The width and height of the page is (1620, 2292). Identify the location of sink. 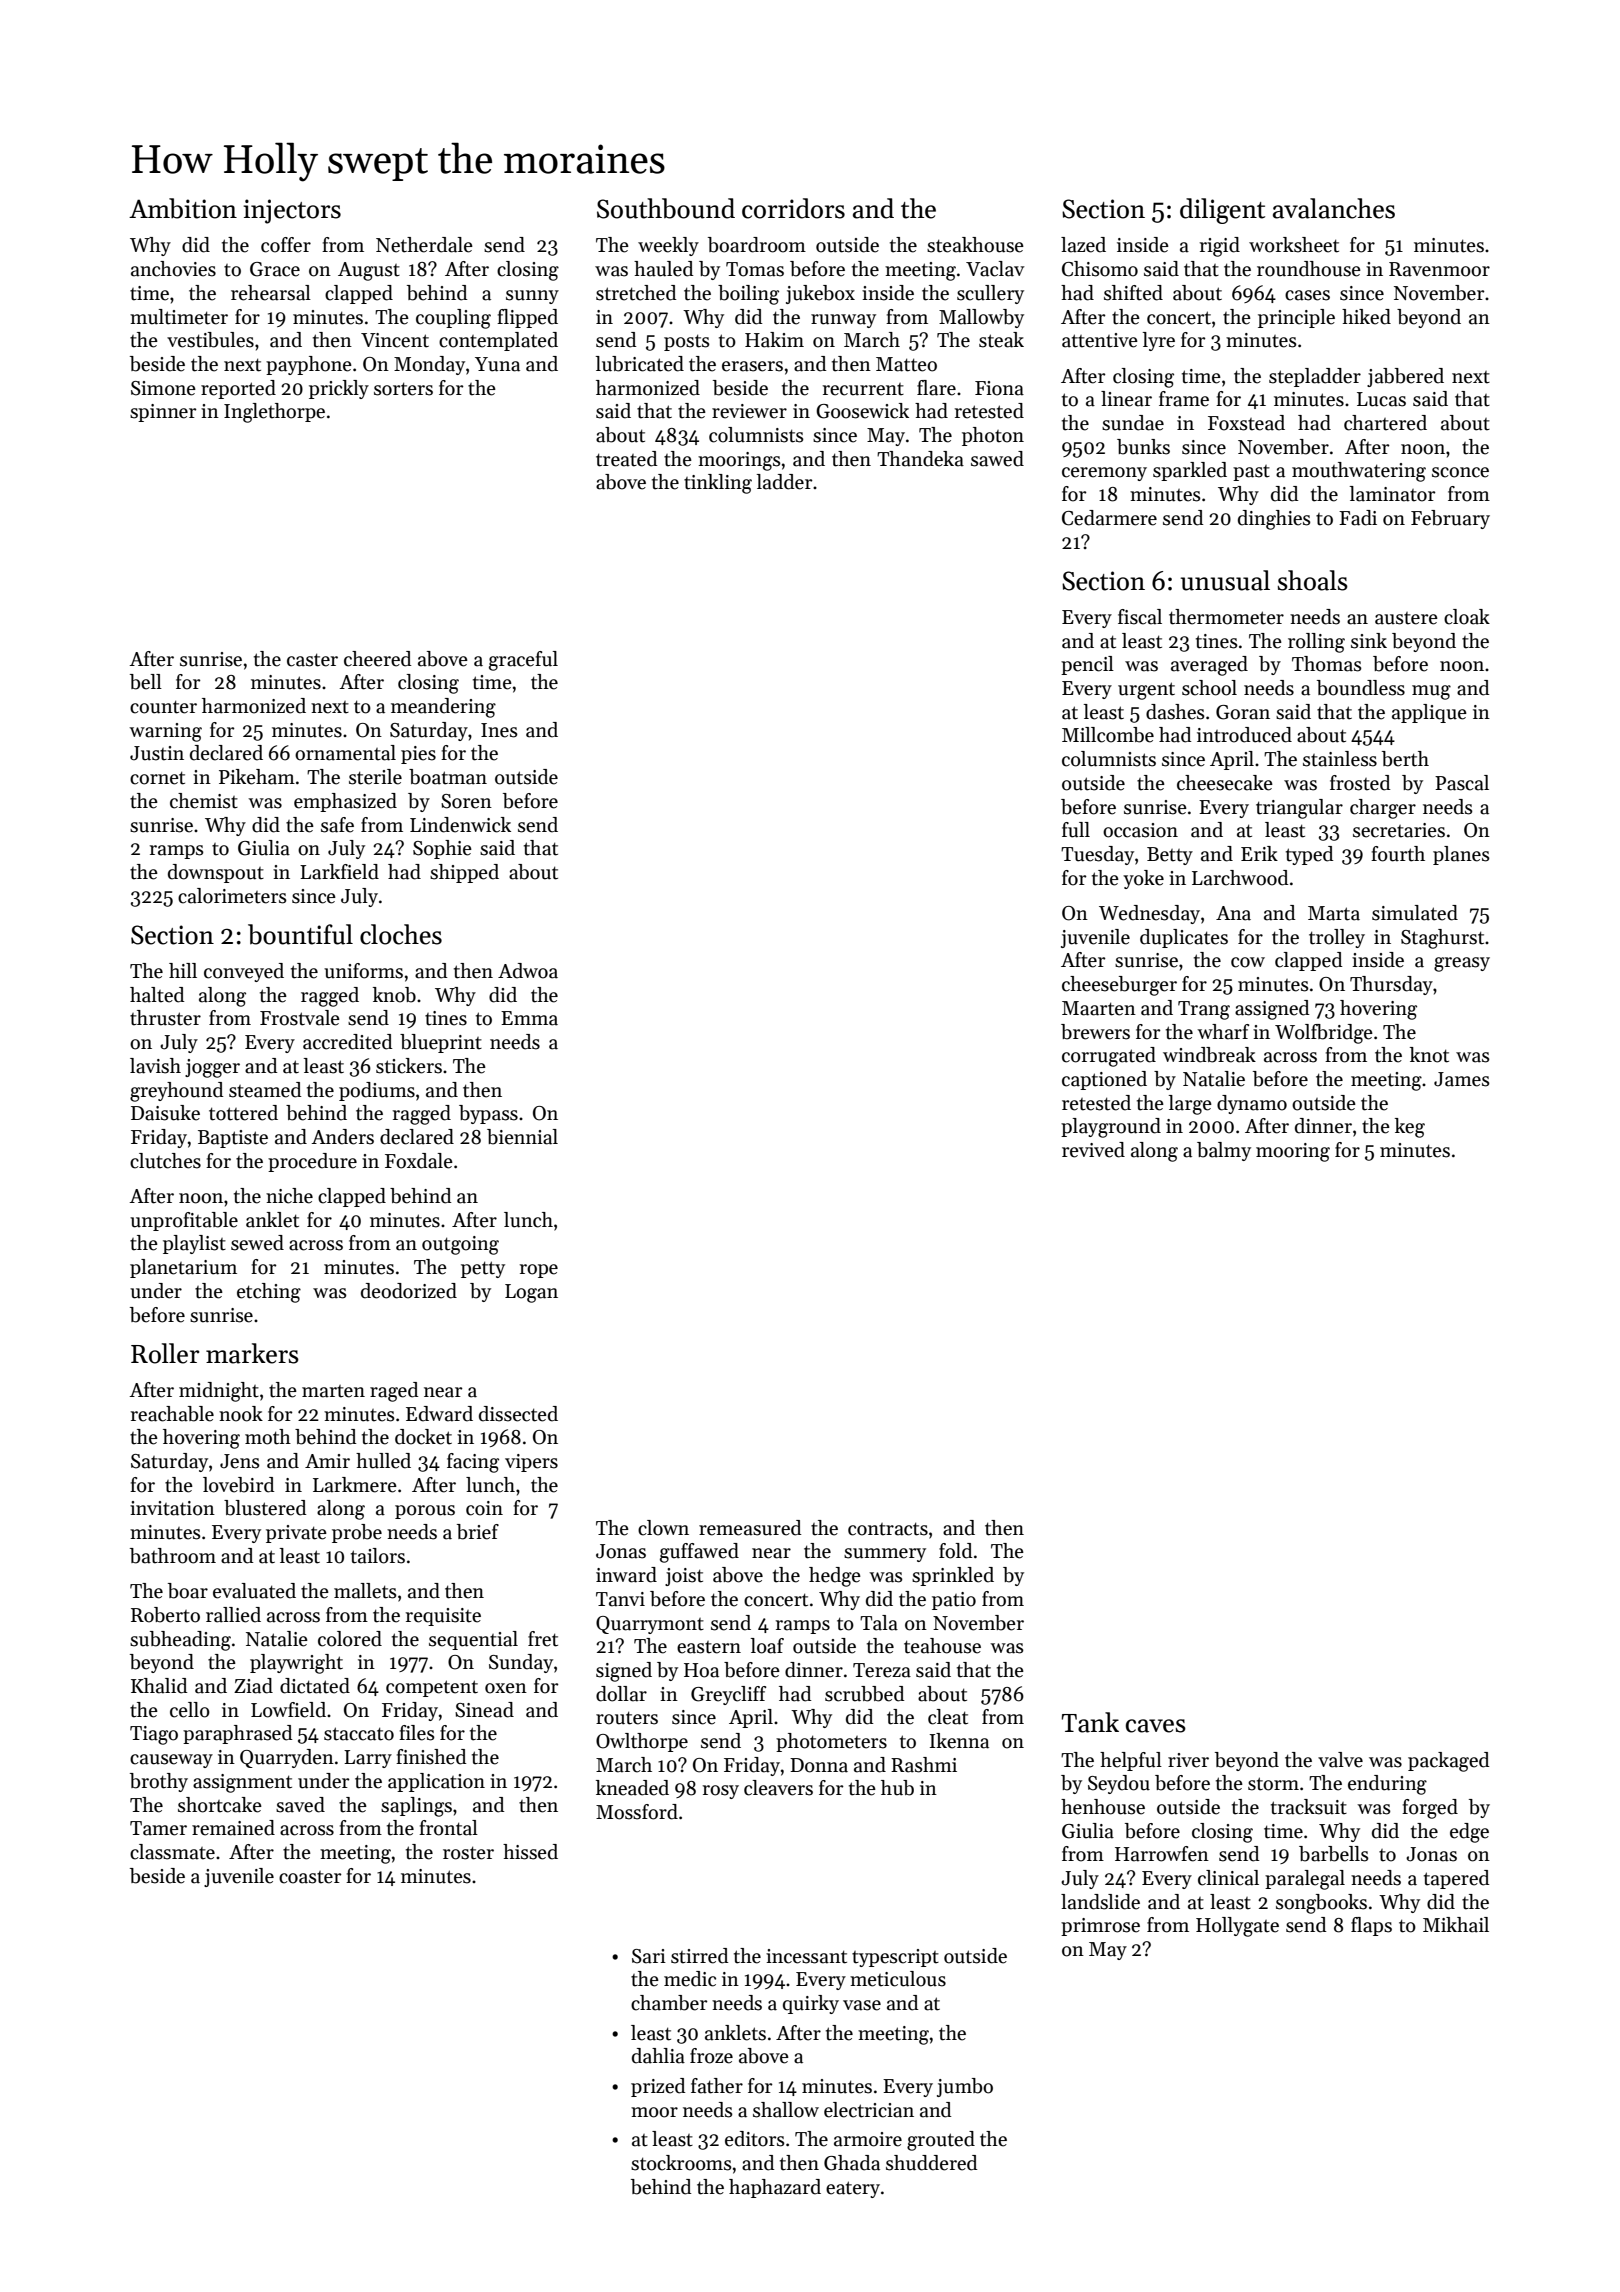
(1369, 641).
